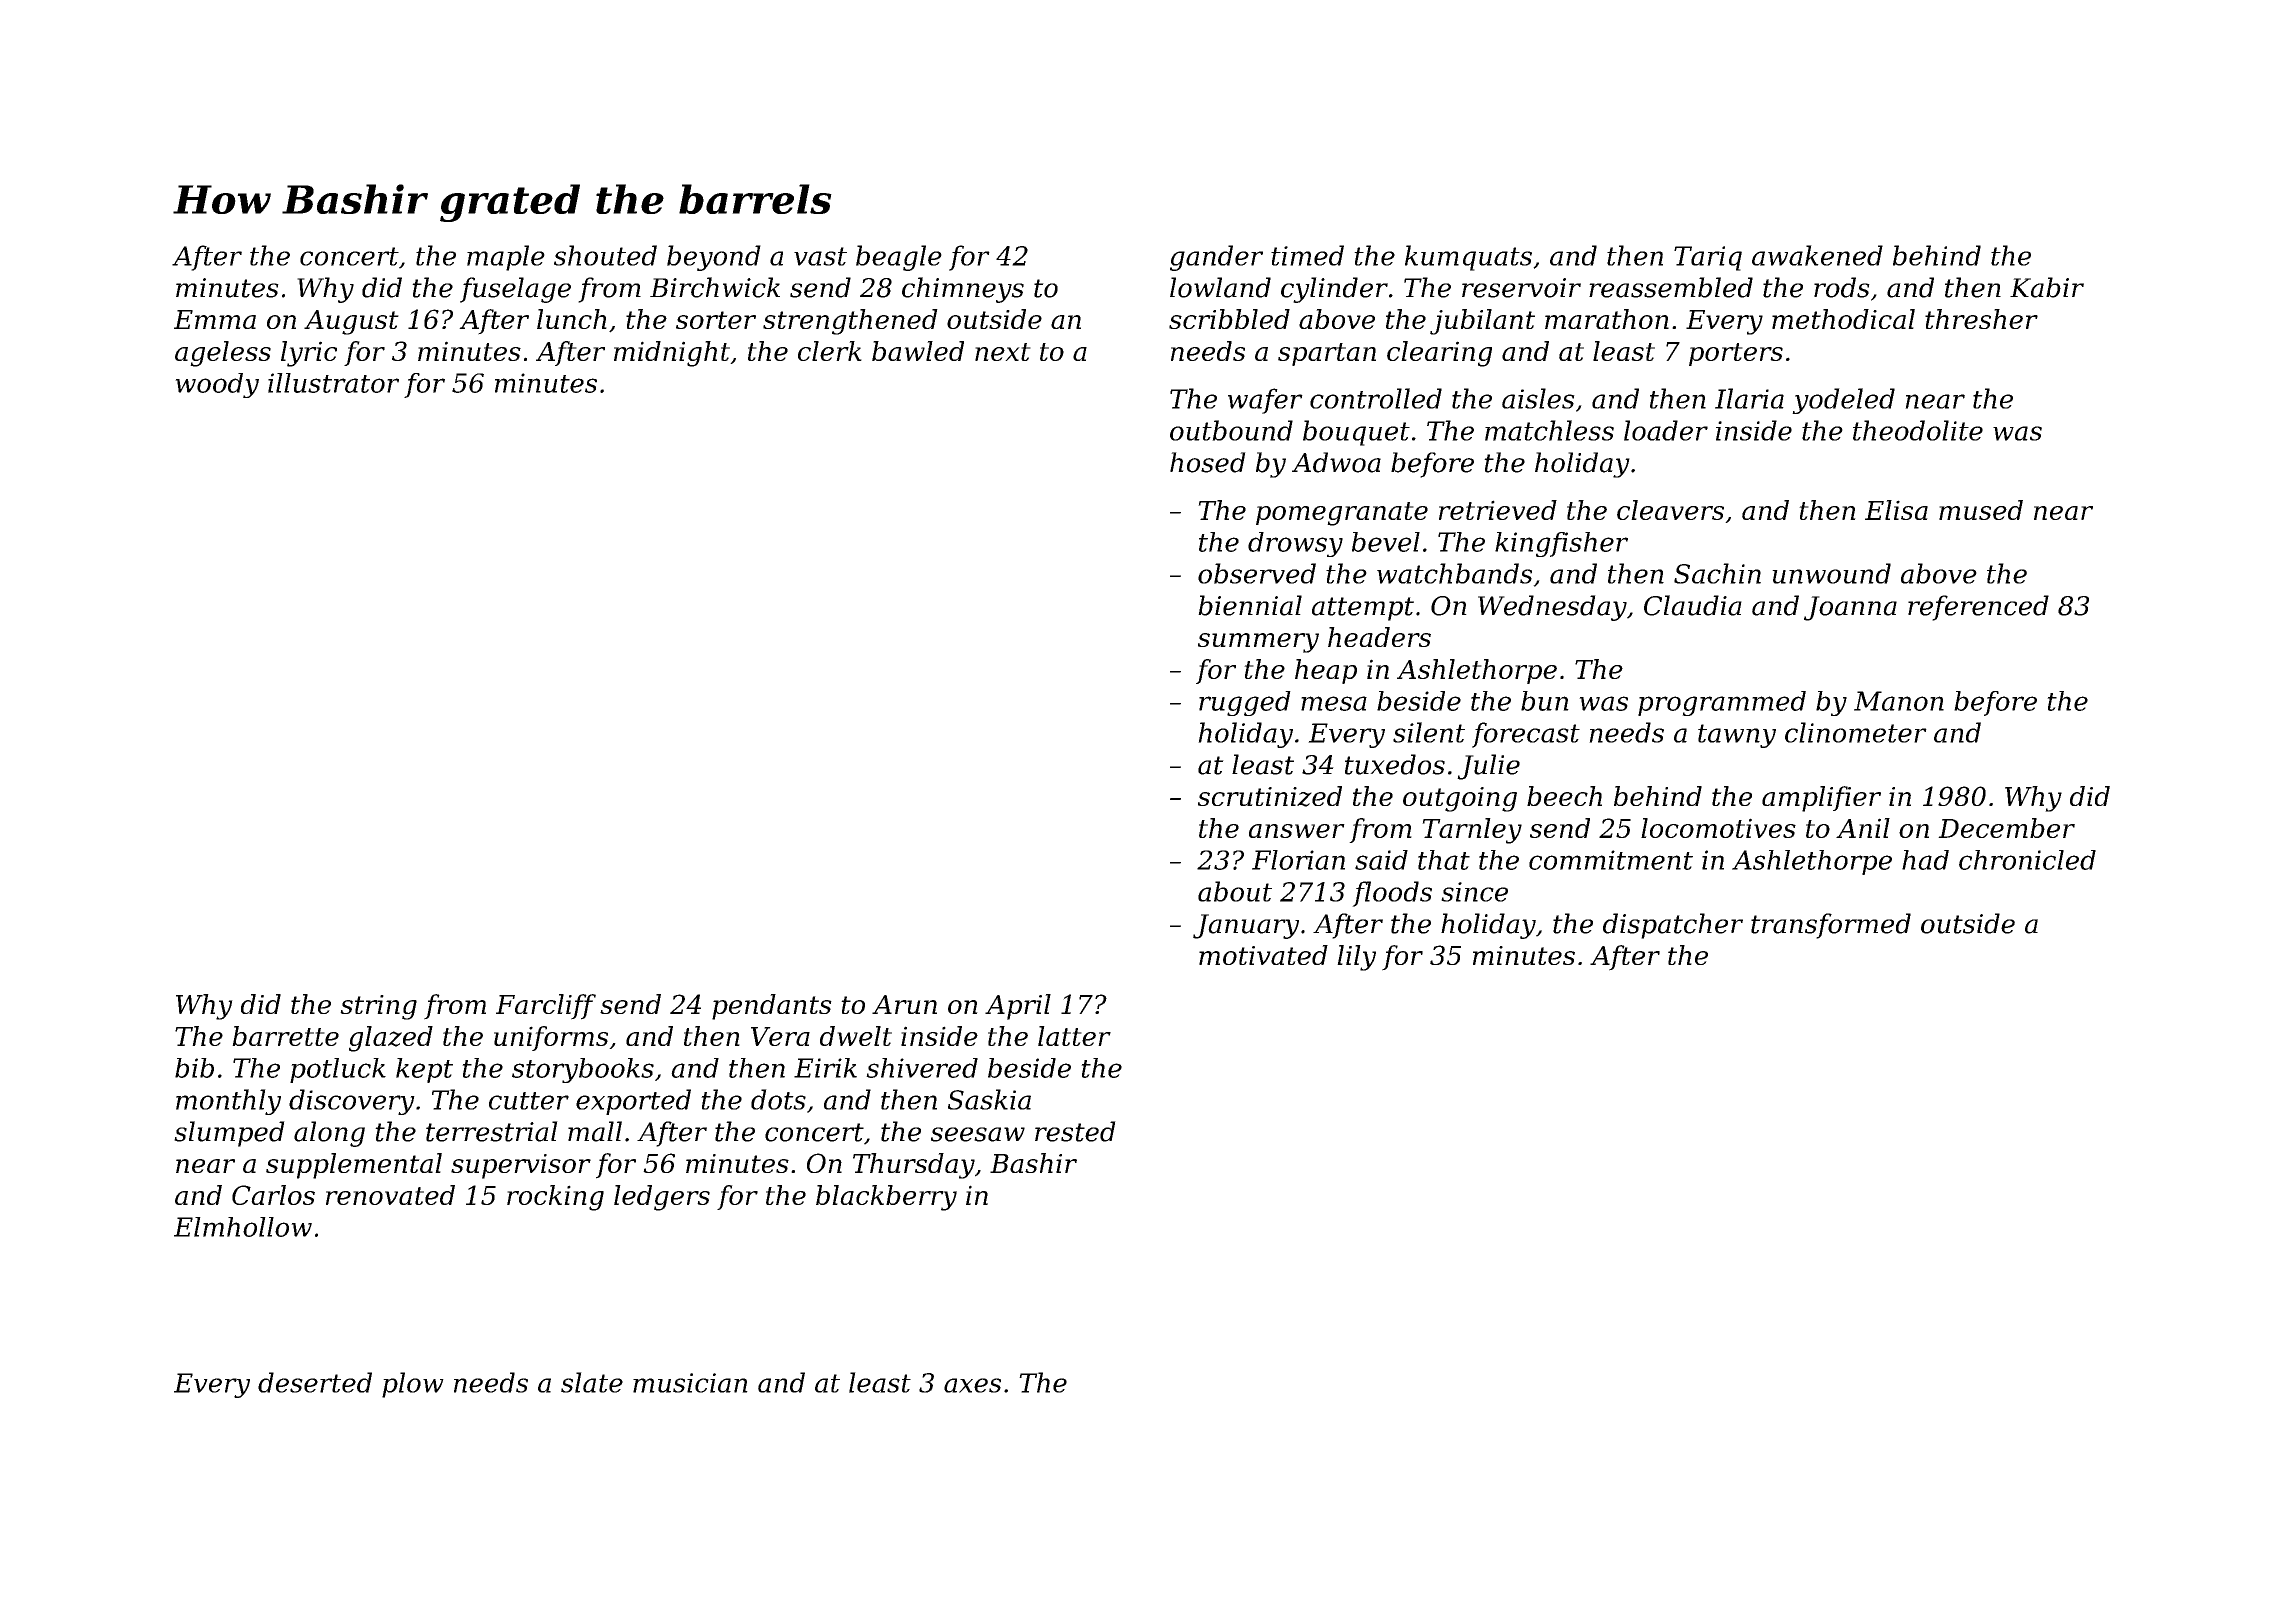  I want to click on string, so click(378, 1007).
